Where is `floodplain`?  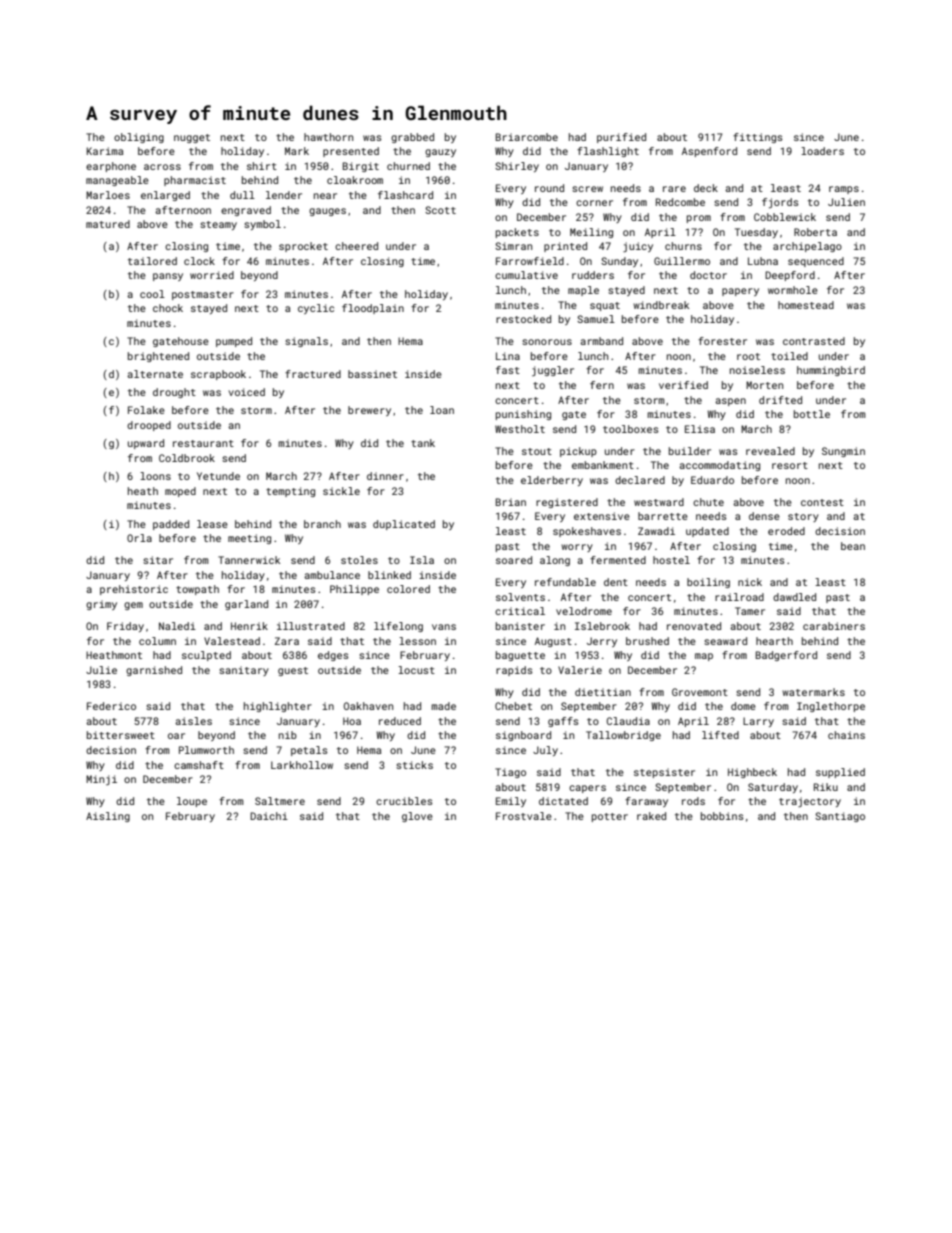 floodplain is located at coordinates (373, 309).
